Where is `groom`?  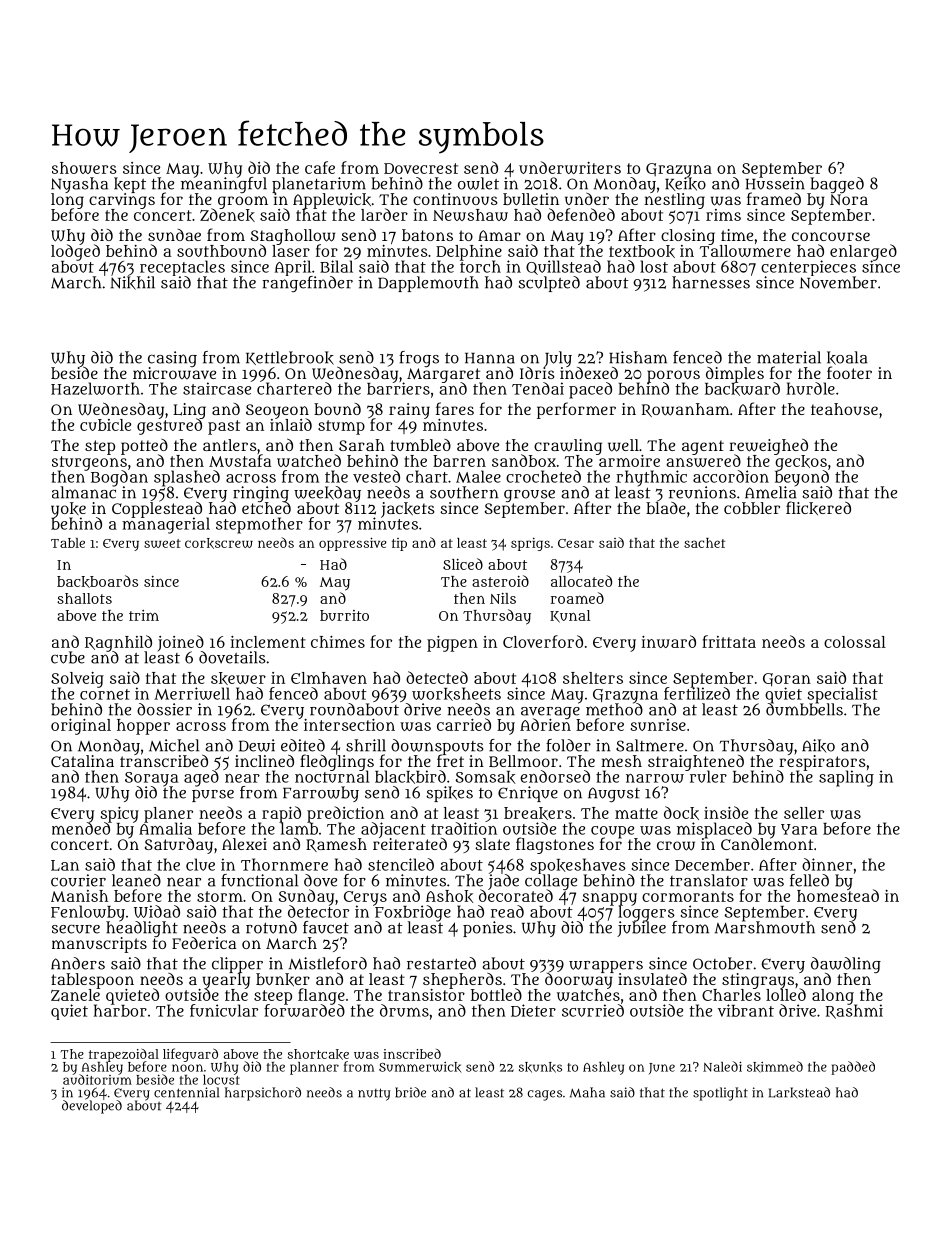 groom is located at coordinates (243, 202).
